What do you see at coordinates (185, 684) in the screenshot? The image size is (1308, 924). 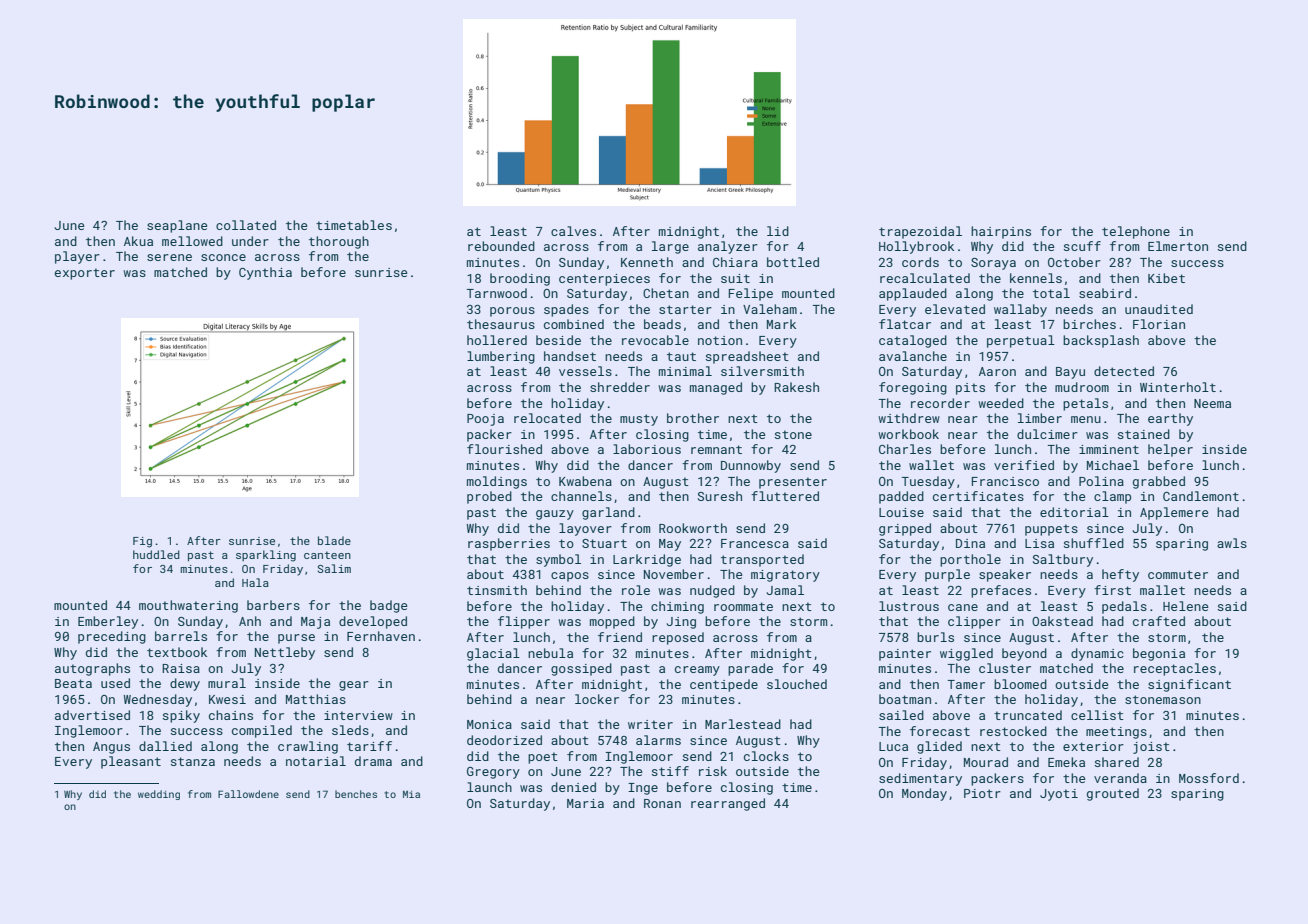 I see `dewy` at bounding box center [185, 684].
